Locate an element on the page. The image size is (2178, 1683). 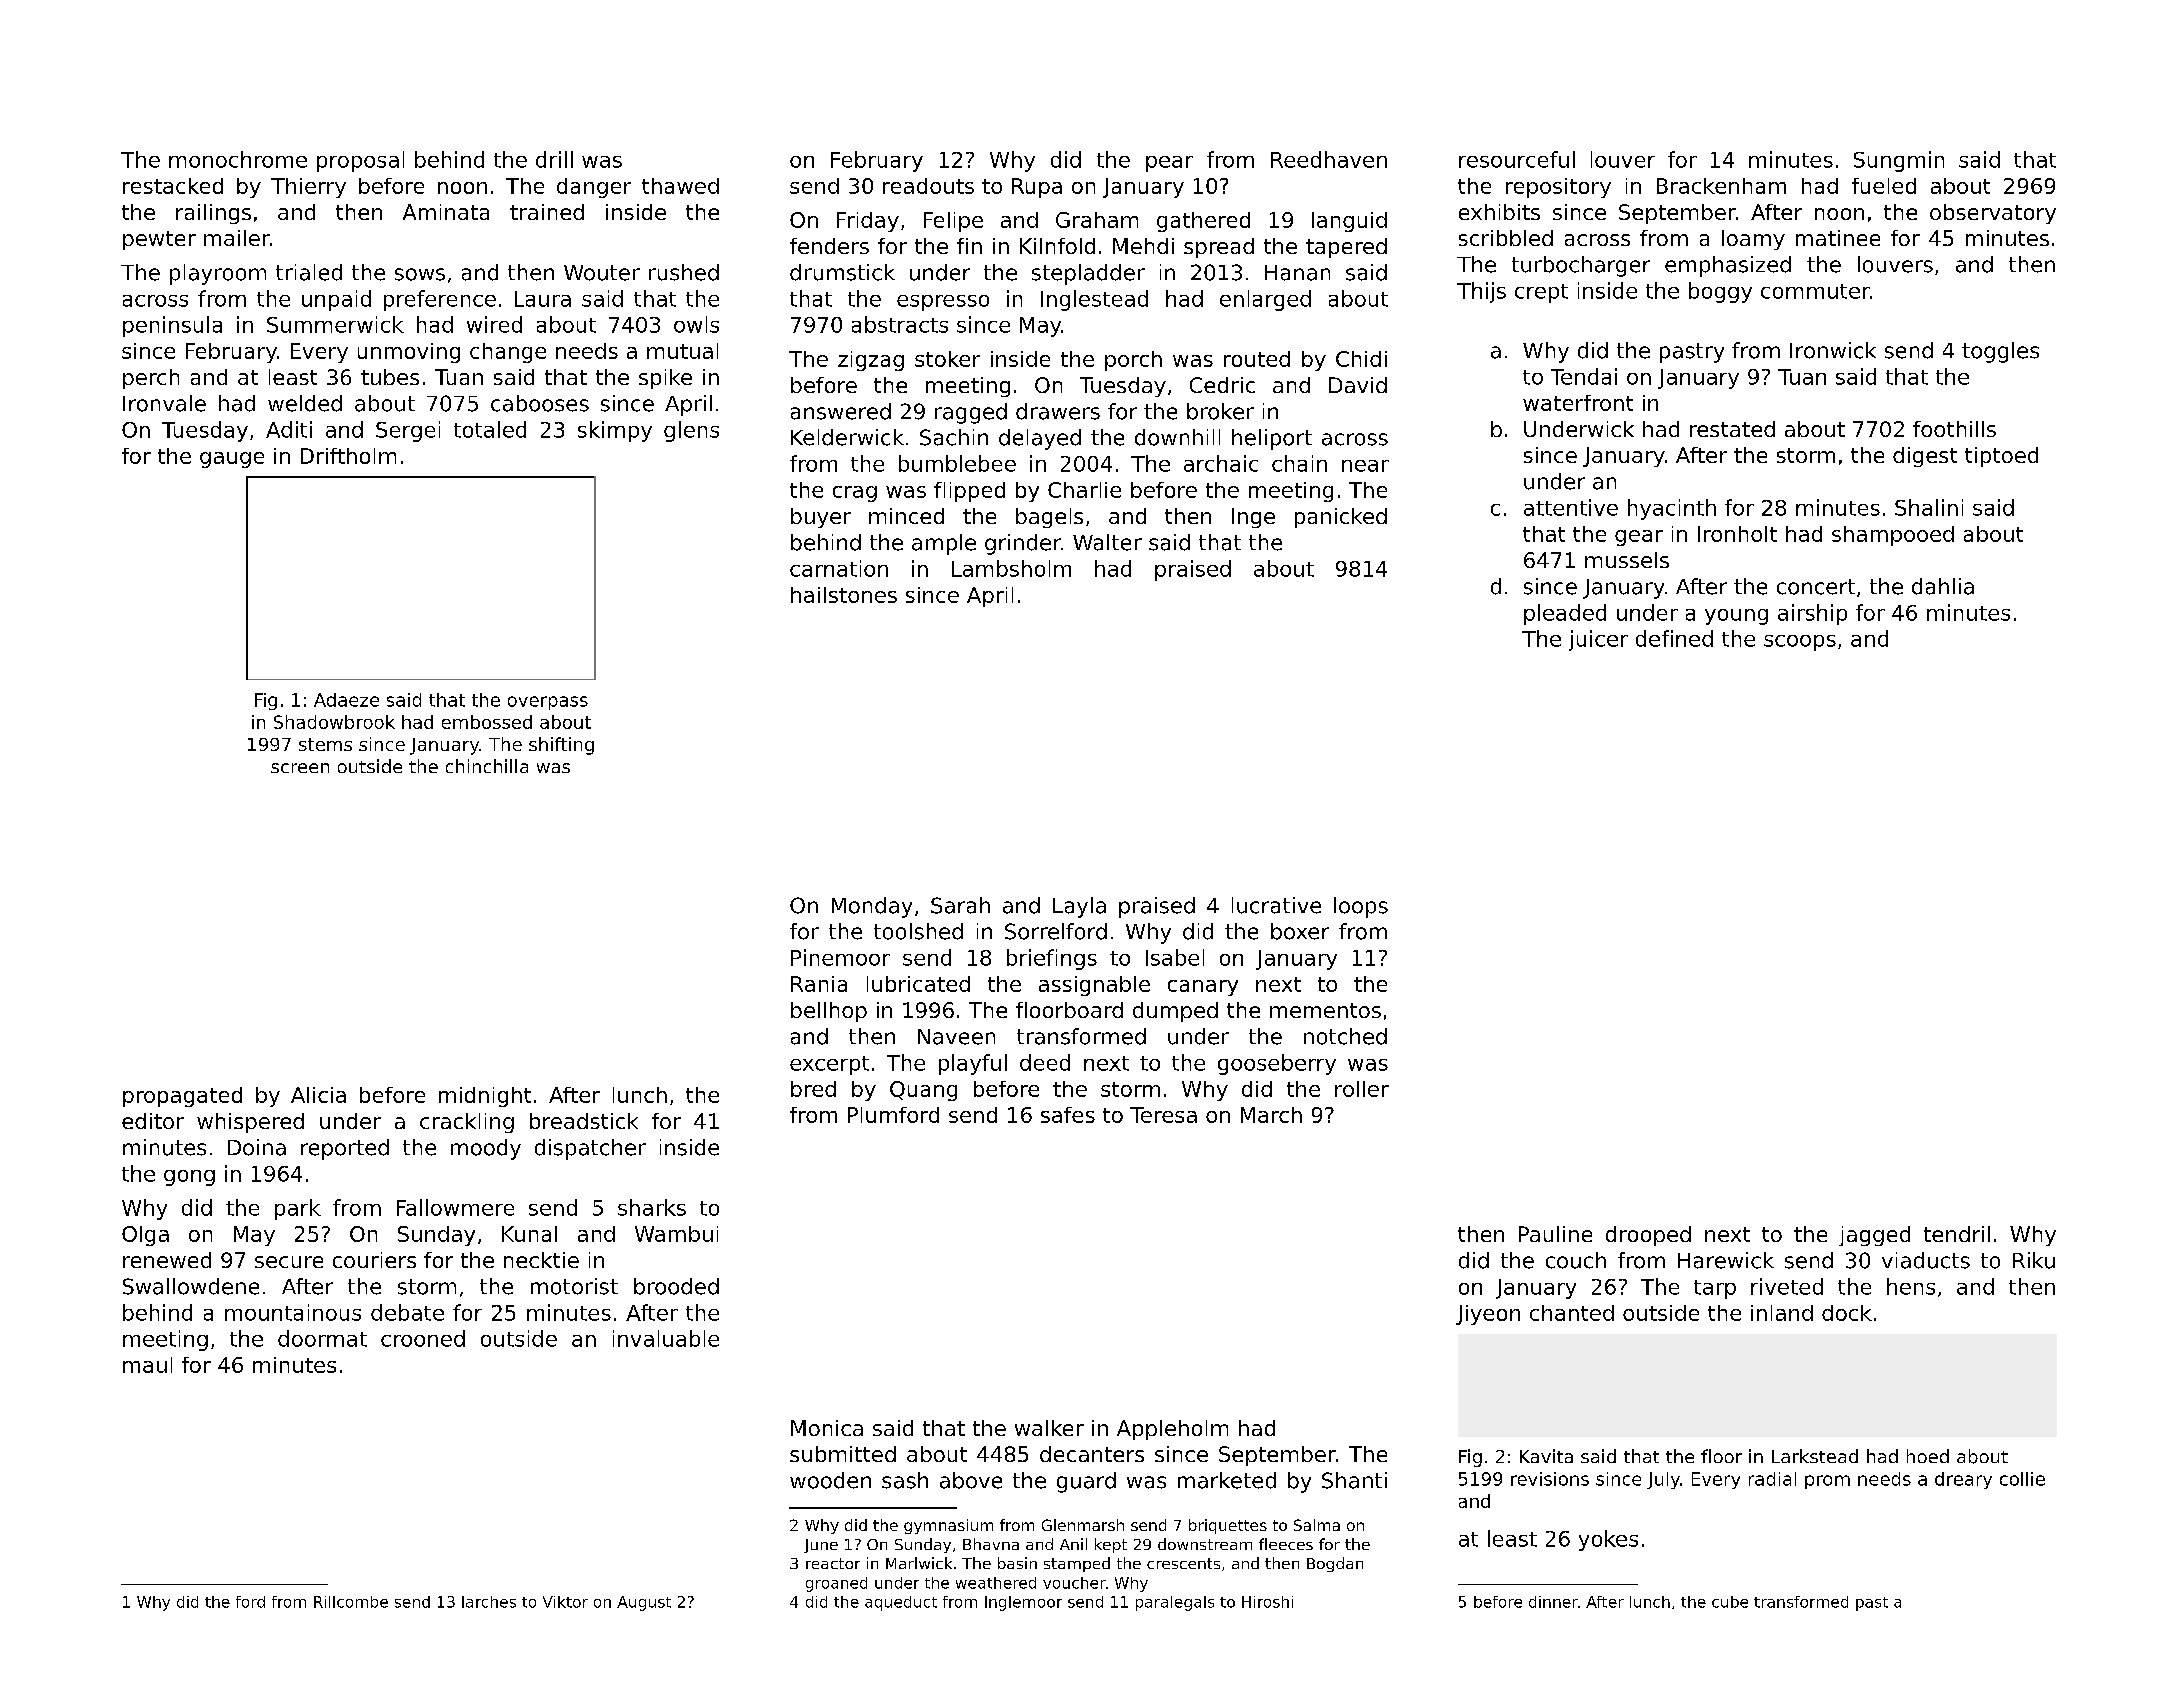
near is located at coordinates (1365, 466).
